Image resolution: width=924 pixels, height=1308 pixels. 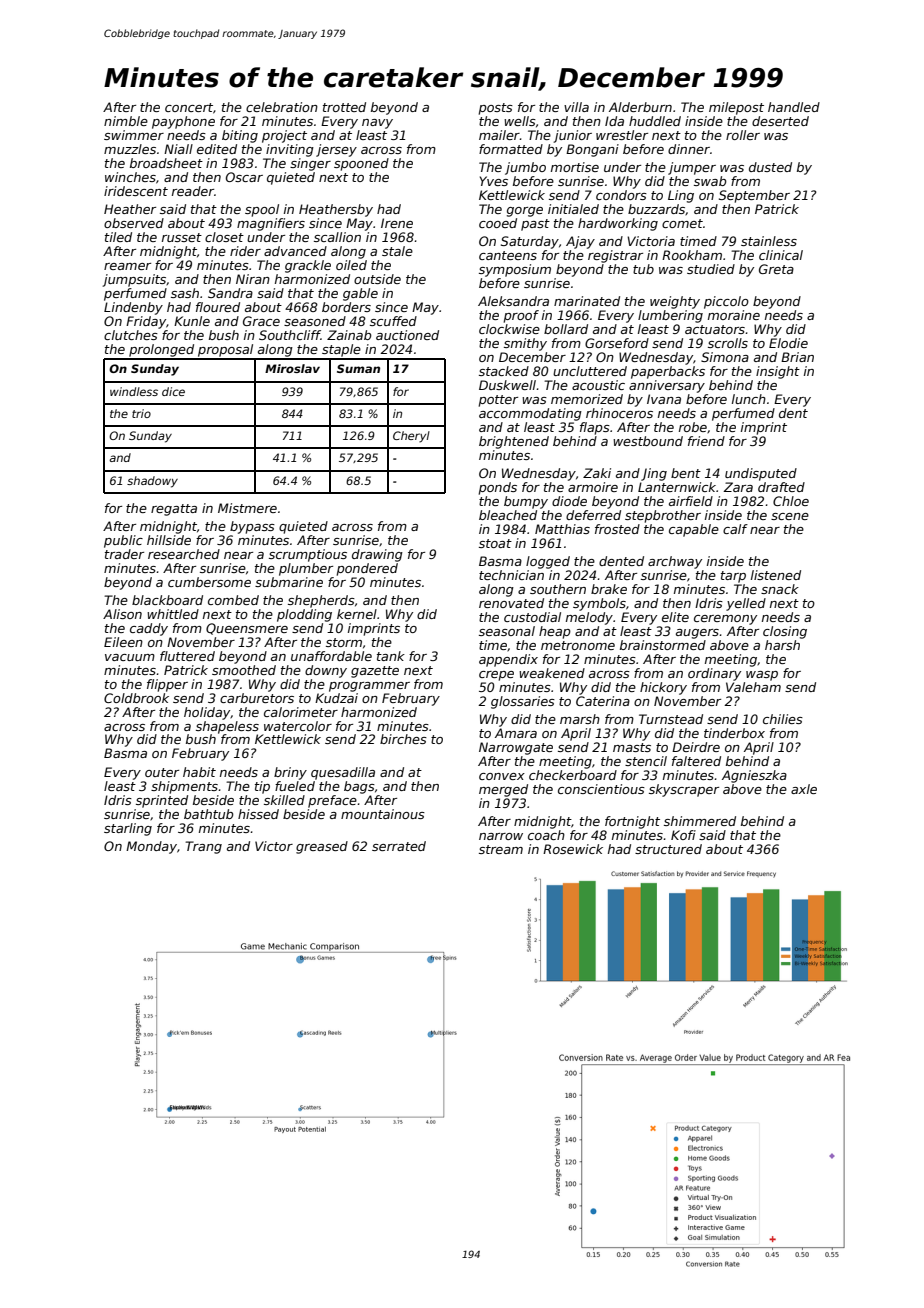 I want to click on Cheryl, so click(x=411, y=437).
